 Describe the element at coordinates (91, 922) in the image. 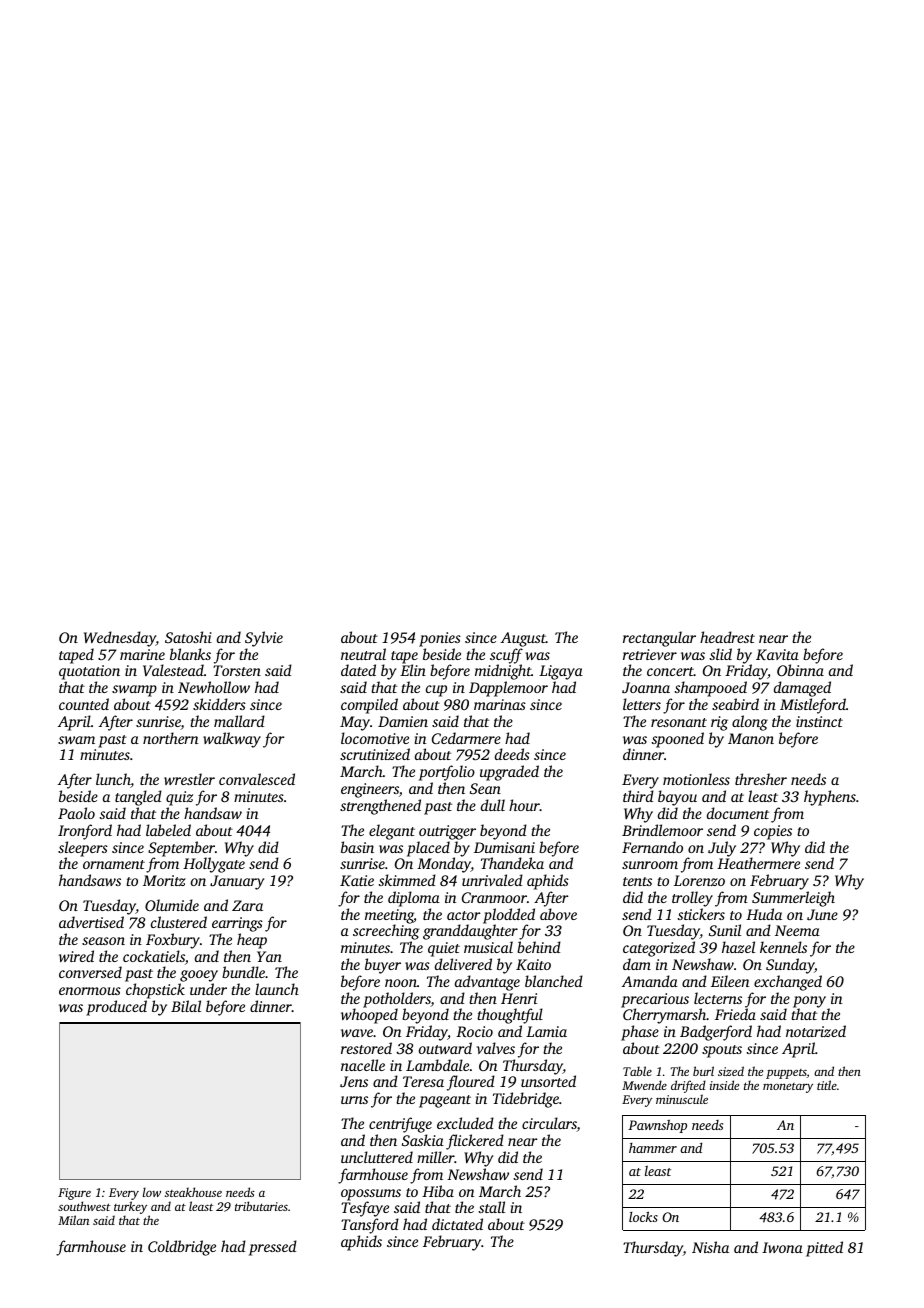

I see `advertised` at that location.
